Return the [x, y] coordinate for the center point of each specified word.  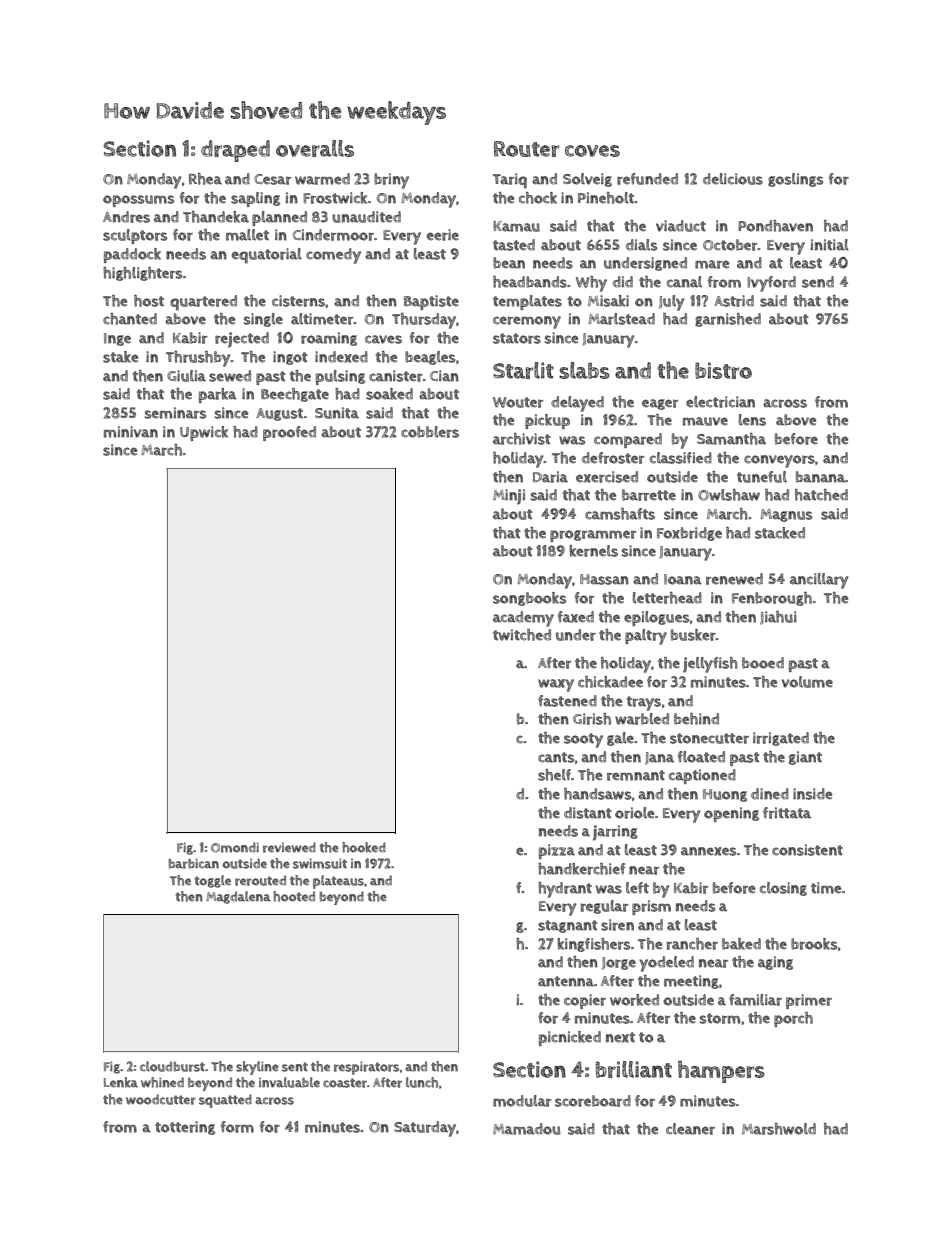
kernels [593, 551]
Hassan [604, 579]
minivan [131, 432]
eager [660, 404]
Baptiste [431, 302]
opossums [138, 201]
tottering [185, 1128]
